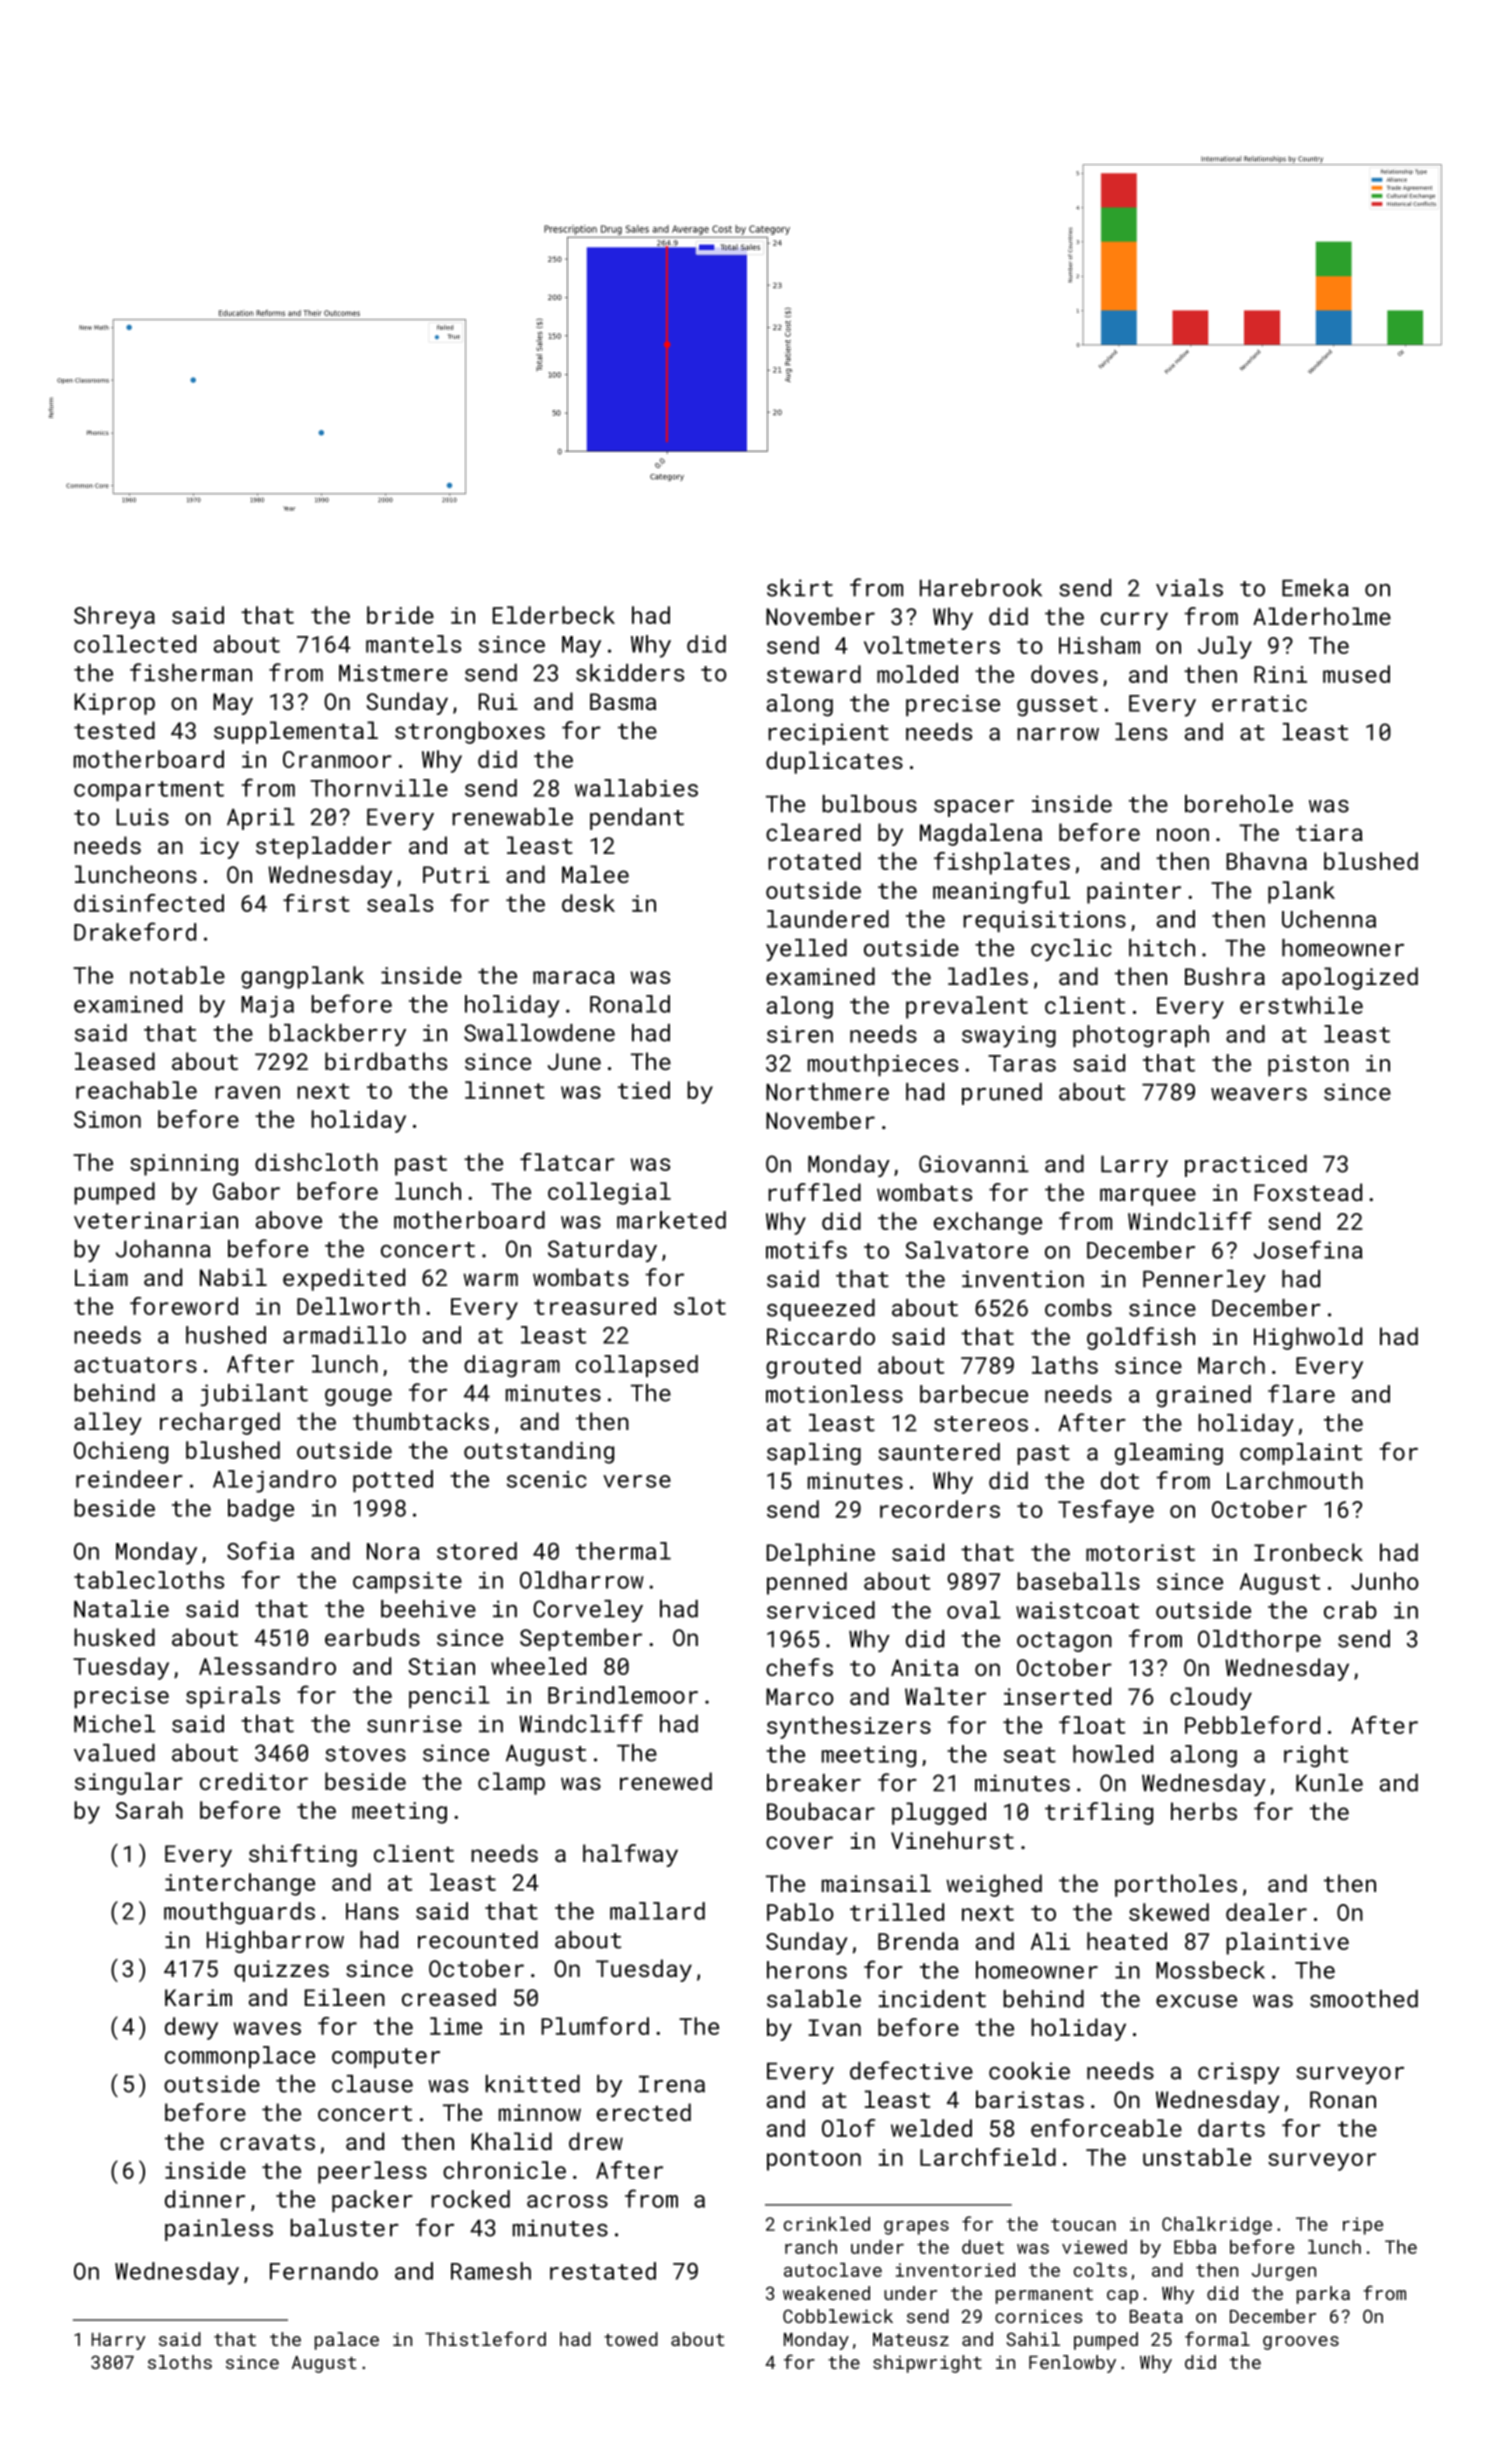 The width and height of the image is (1496, 2464). What do you see at coordinates (1308, 1552) in the image?
I see `Ironbeck` at bounding box center [1308, 1552].
